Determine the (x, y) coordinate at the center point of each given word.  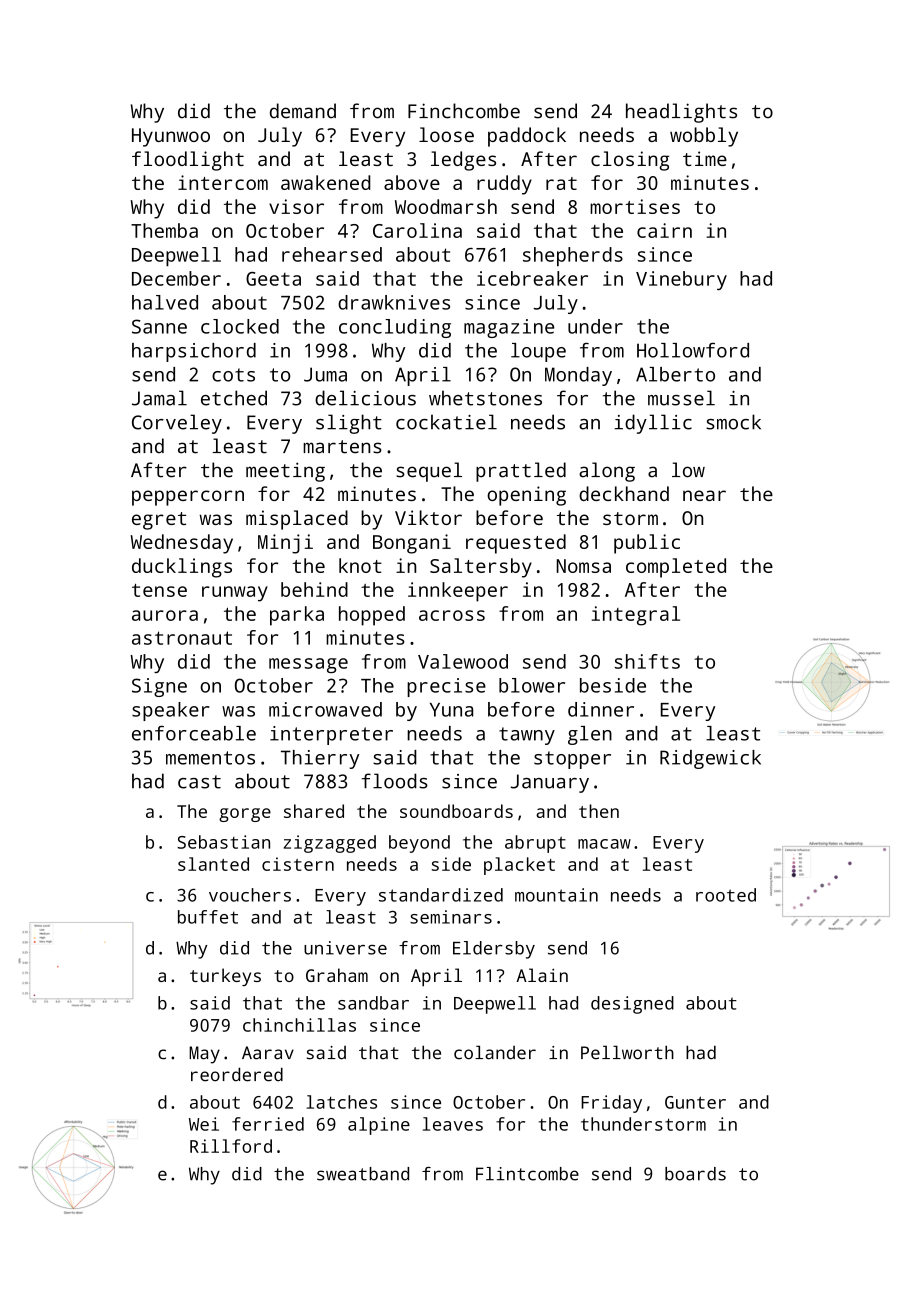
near (704, 495)
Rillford (231, 1146)
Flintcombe (527, 1174)
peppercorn (188, 498)
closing (630, 161)
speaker (171, 711)
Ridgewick (710, 759)
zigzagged (330, 844)
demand (303, 111)
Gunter (695, 1102)
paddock (527, 137)
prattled (521, 472)
